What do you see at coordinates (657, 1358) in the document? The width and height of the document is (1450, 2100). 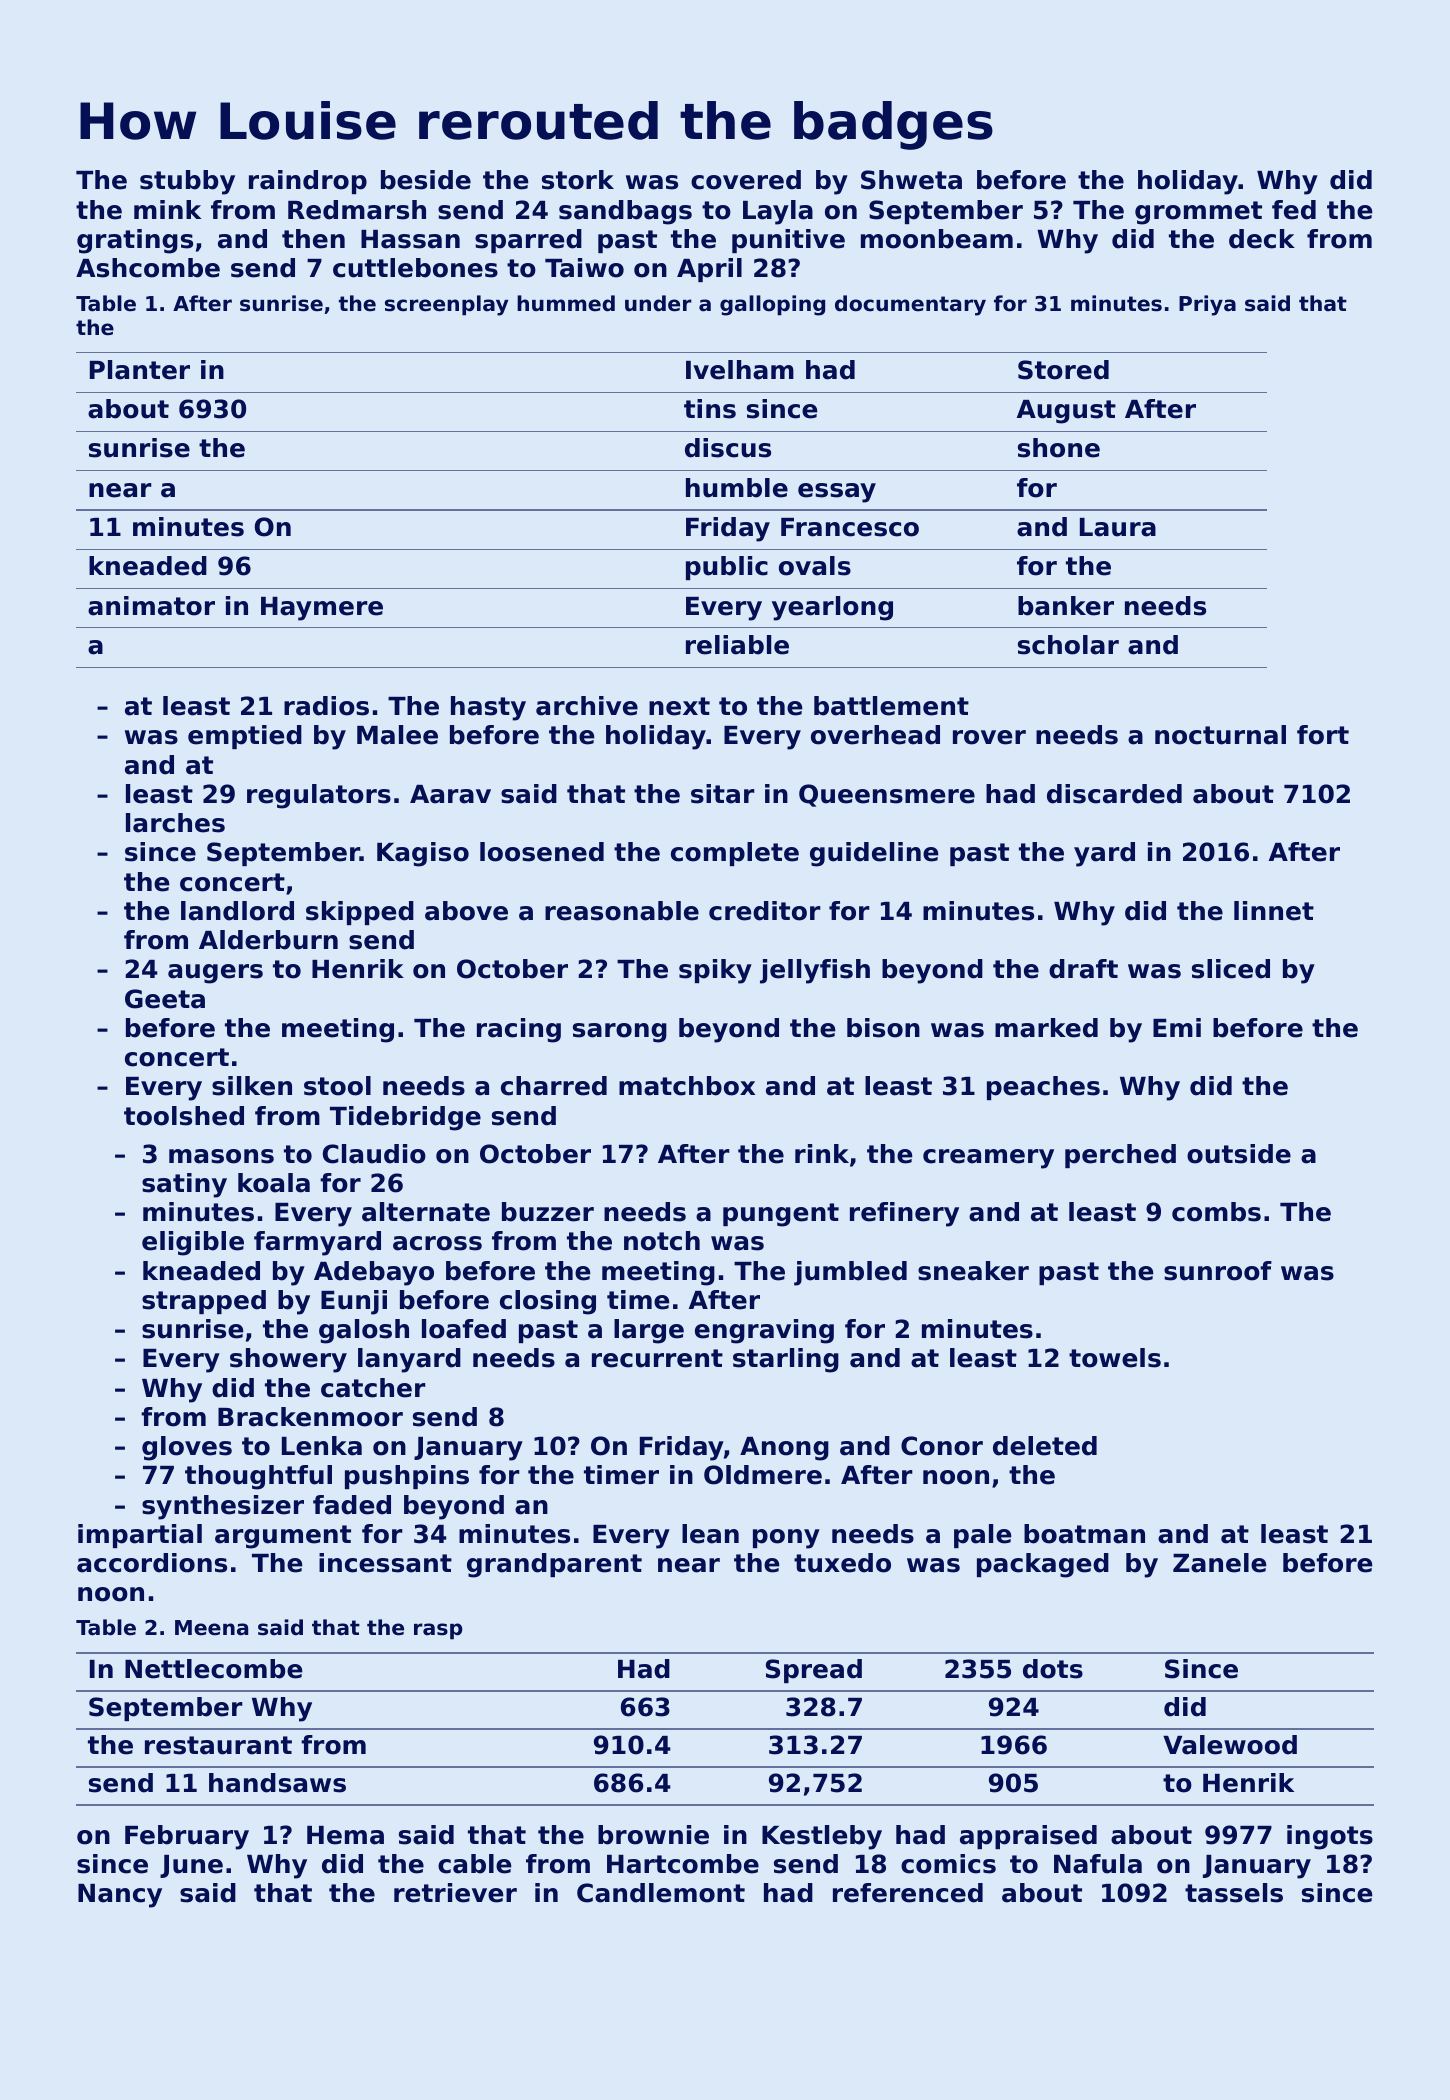 I see `recurrent` at bounding box center [657, 1358].
